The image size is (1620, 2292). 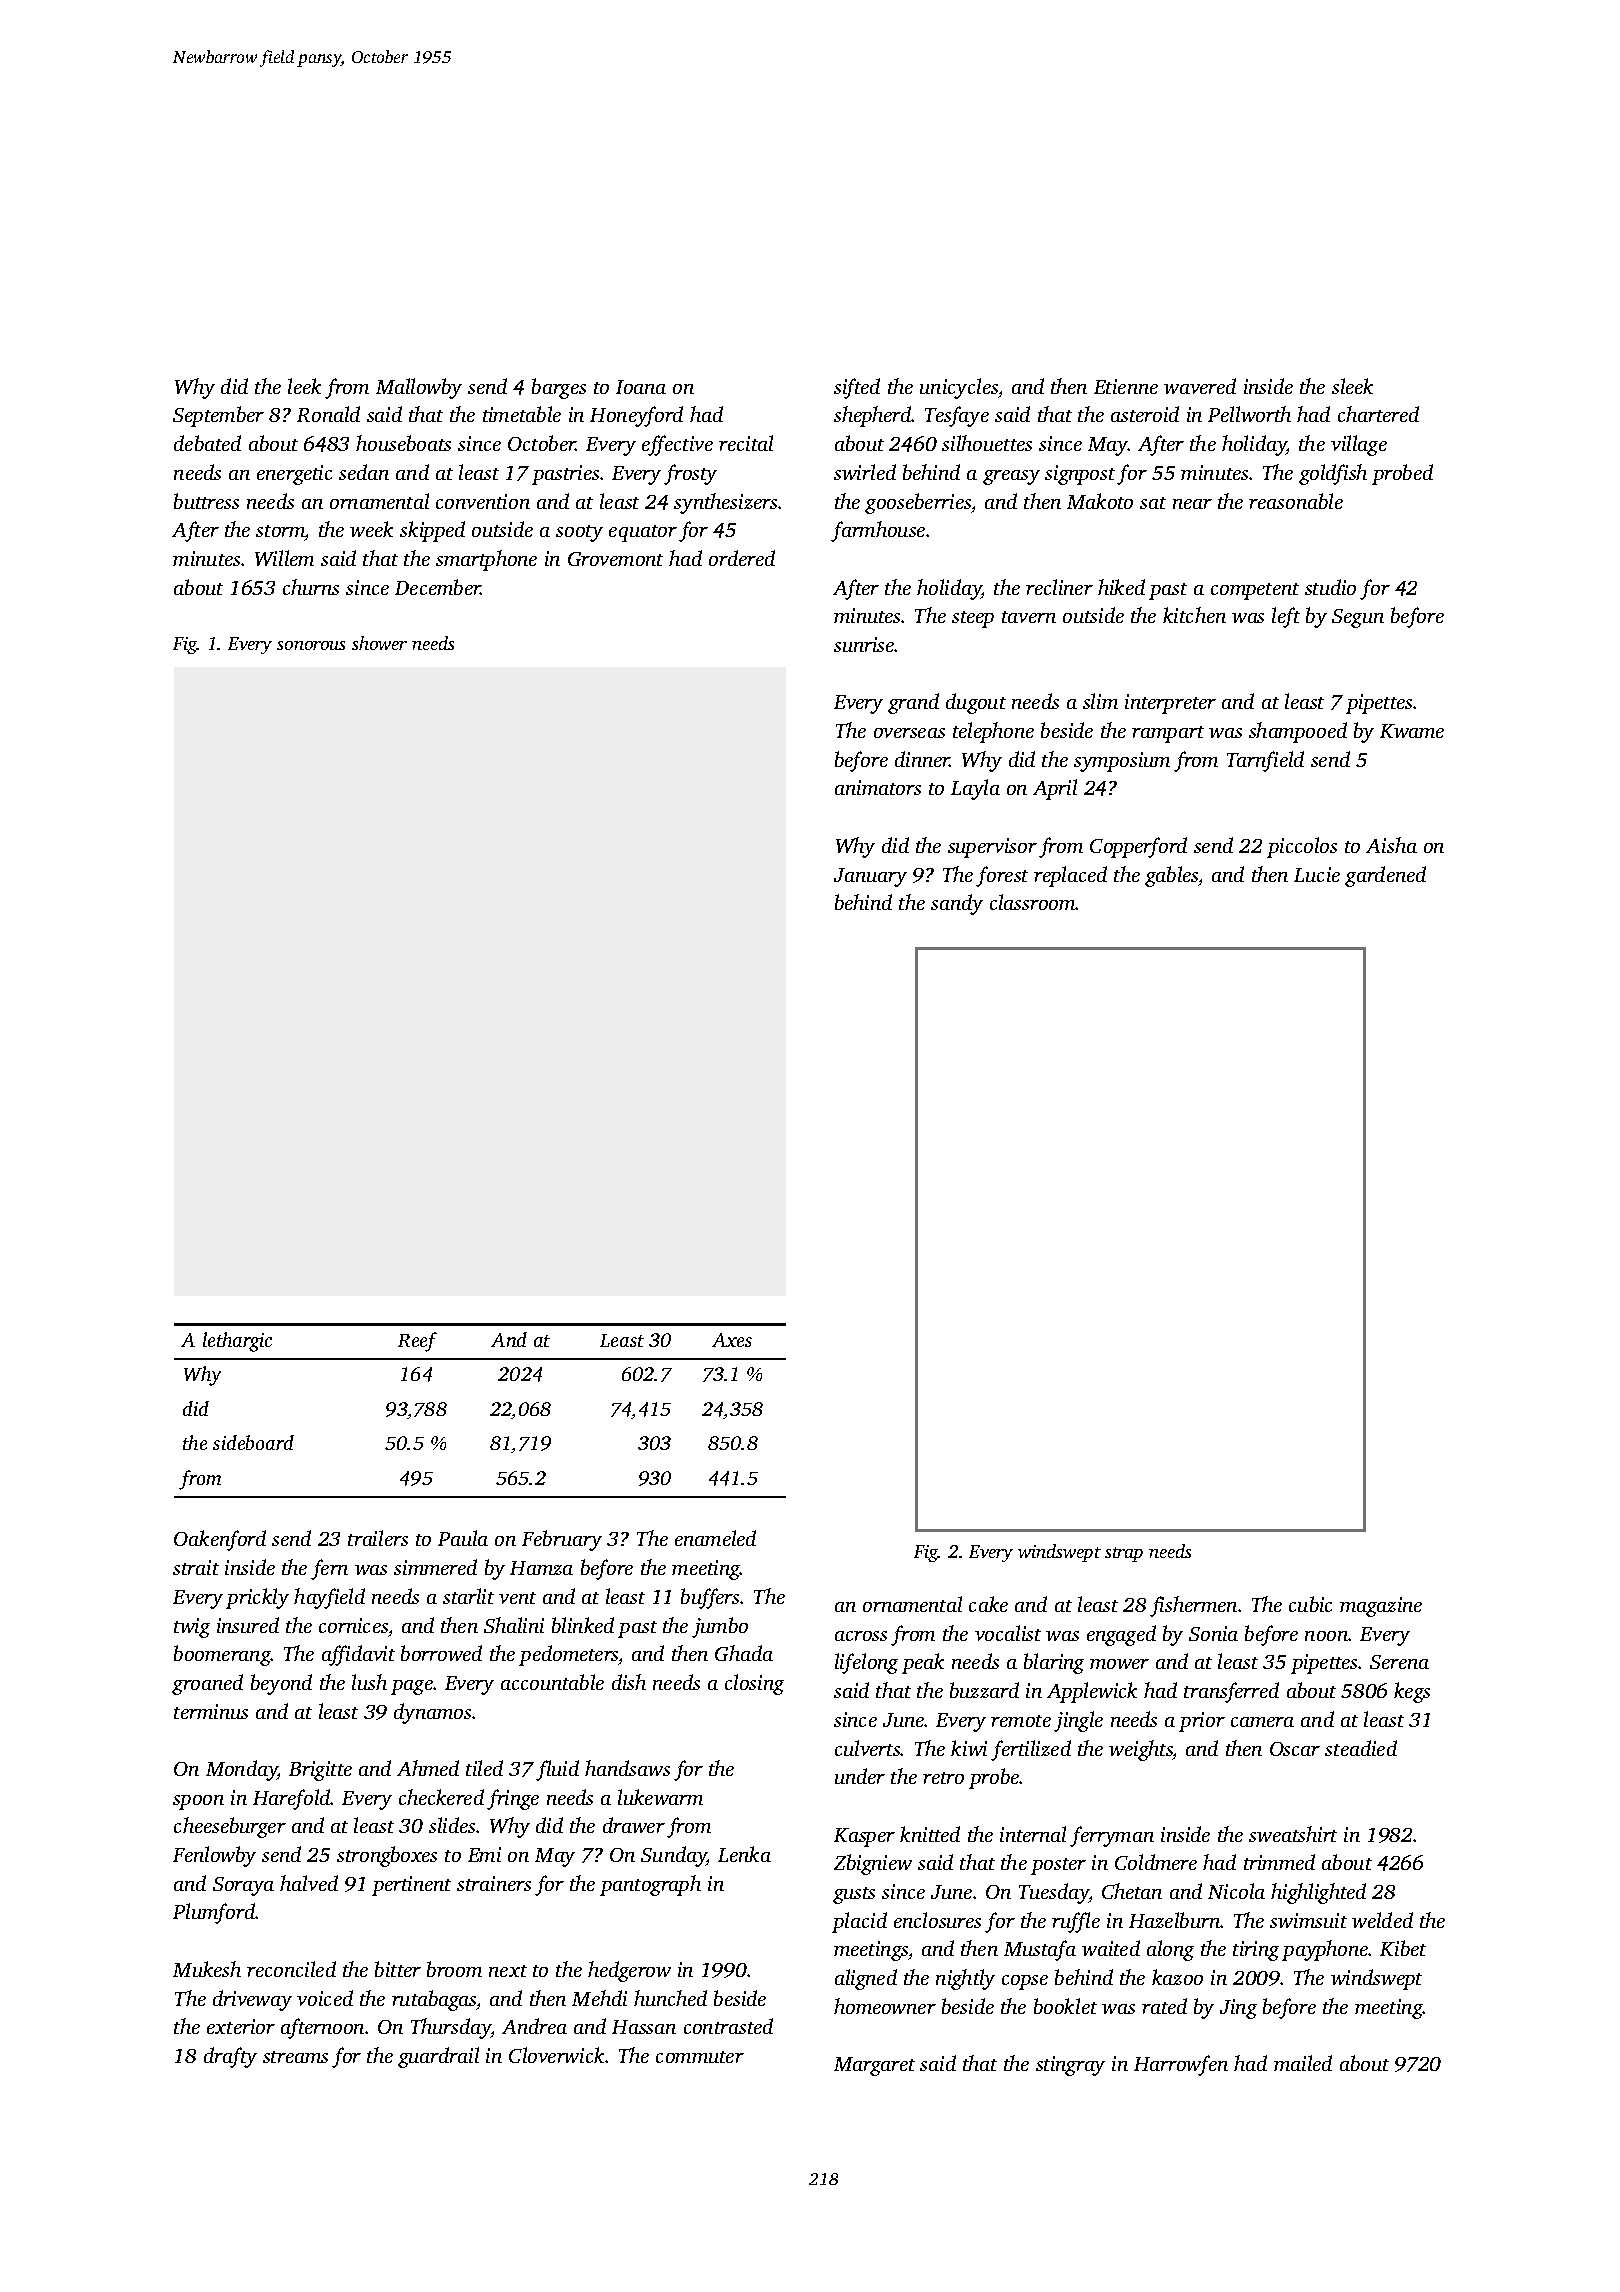 I want to click on enameled, so click(x=715, y=1538).
